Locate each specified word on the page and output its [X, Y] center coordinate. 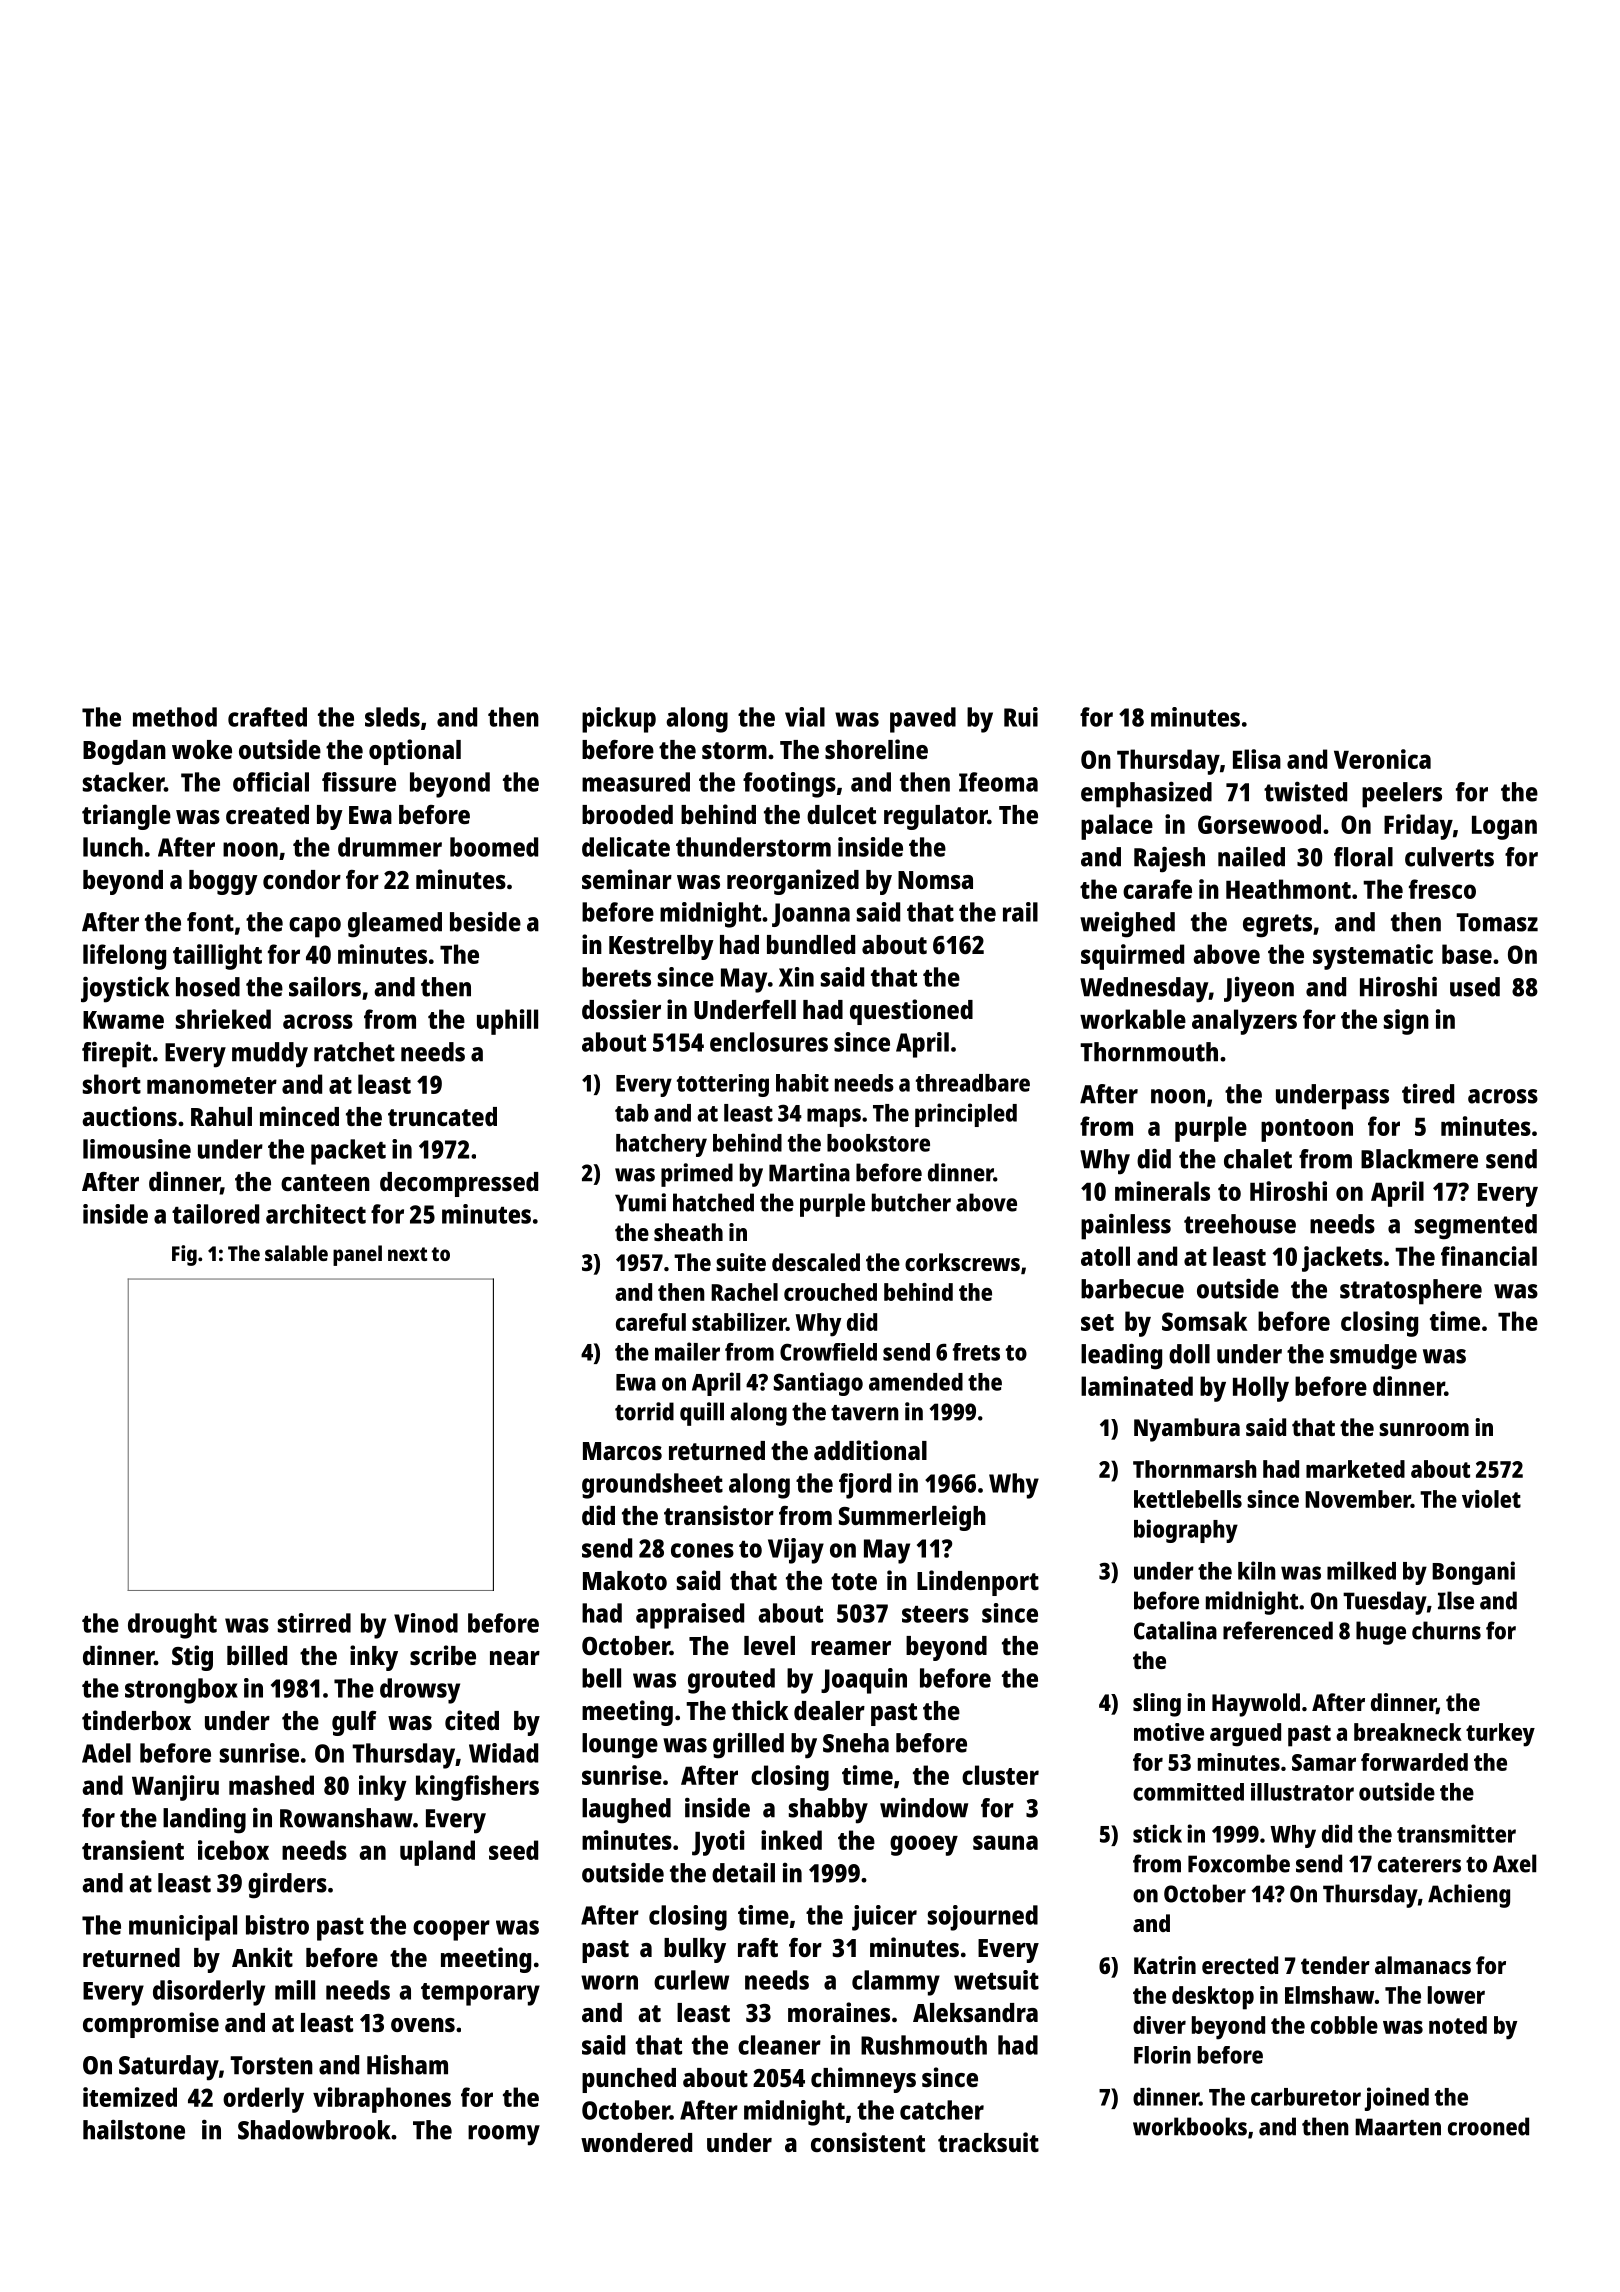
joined [1397, 2099]
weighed [1127, 924]
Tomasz [1497, 922]
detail [743, 1872]
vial [805, 717]
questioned [911, 1012]
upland [437, 1853]
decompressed [459, 1184]
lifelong [124, 957]
